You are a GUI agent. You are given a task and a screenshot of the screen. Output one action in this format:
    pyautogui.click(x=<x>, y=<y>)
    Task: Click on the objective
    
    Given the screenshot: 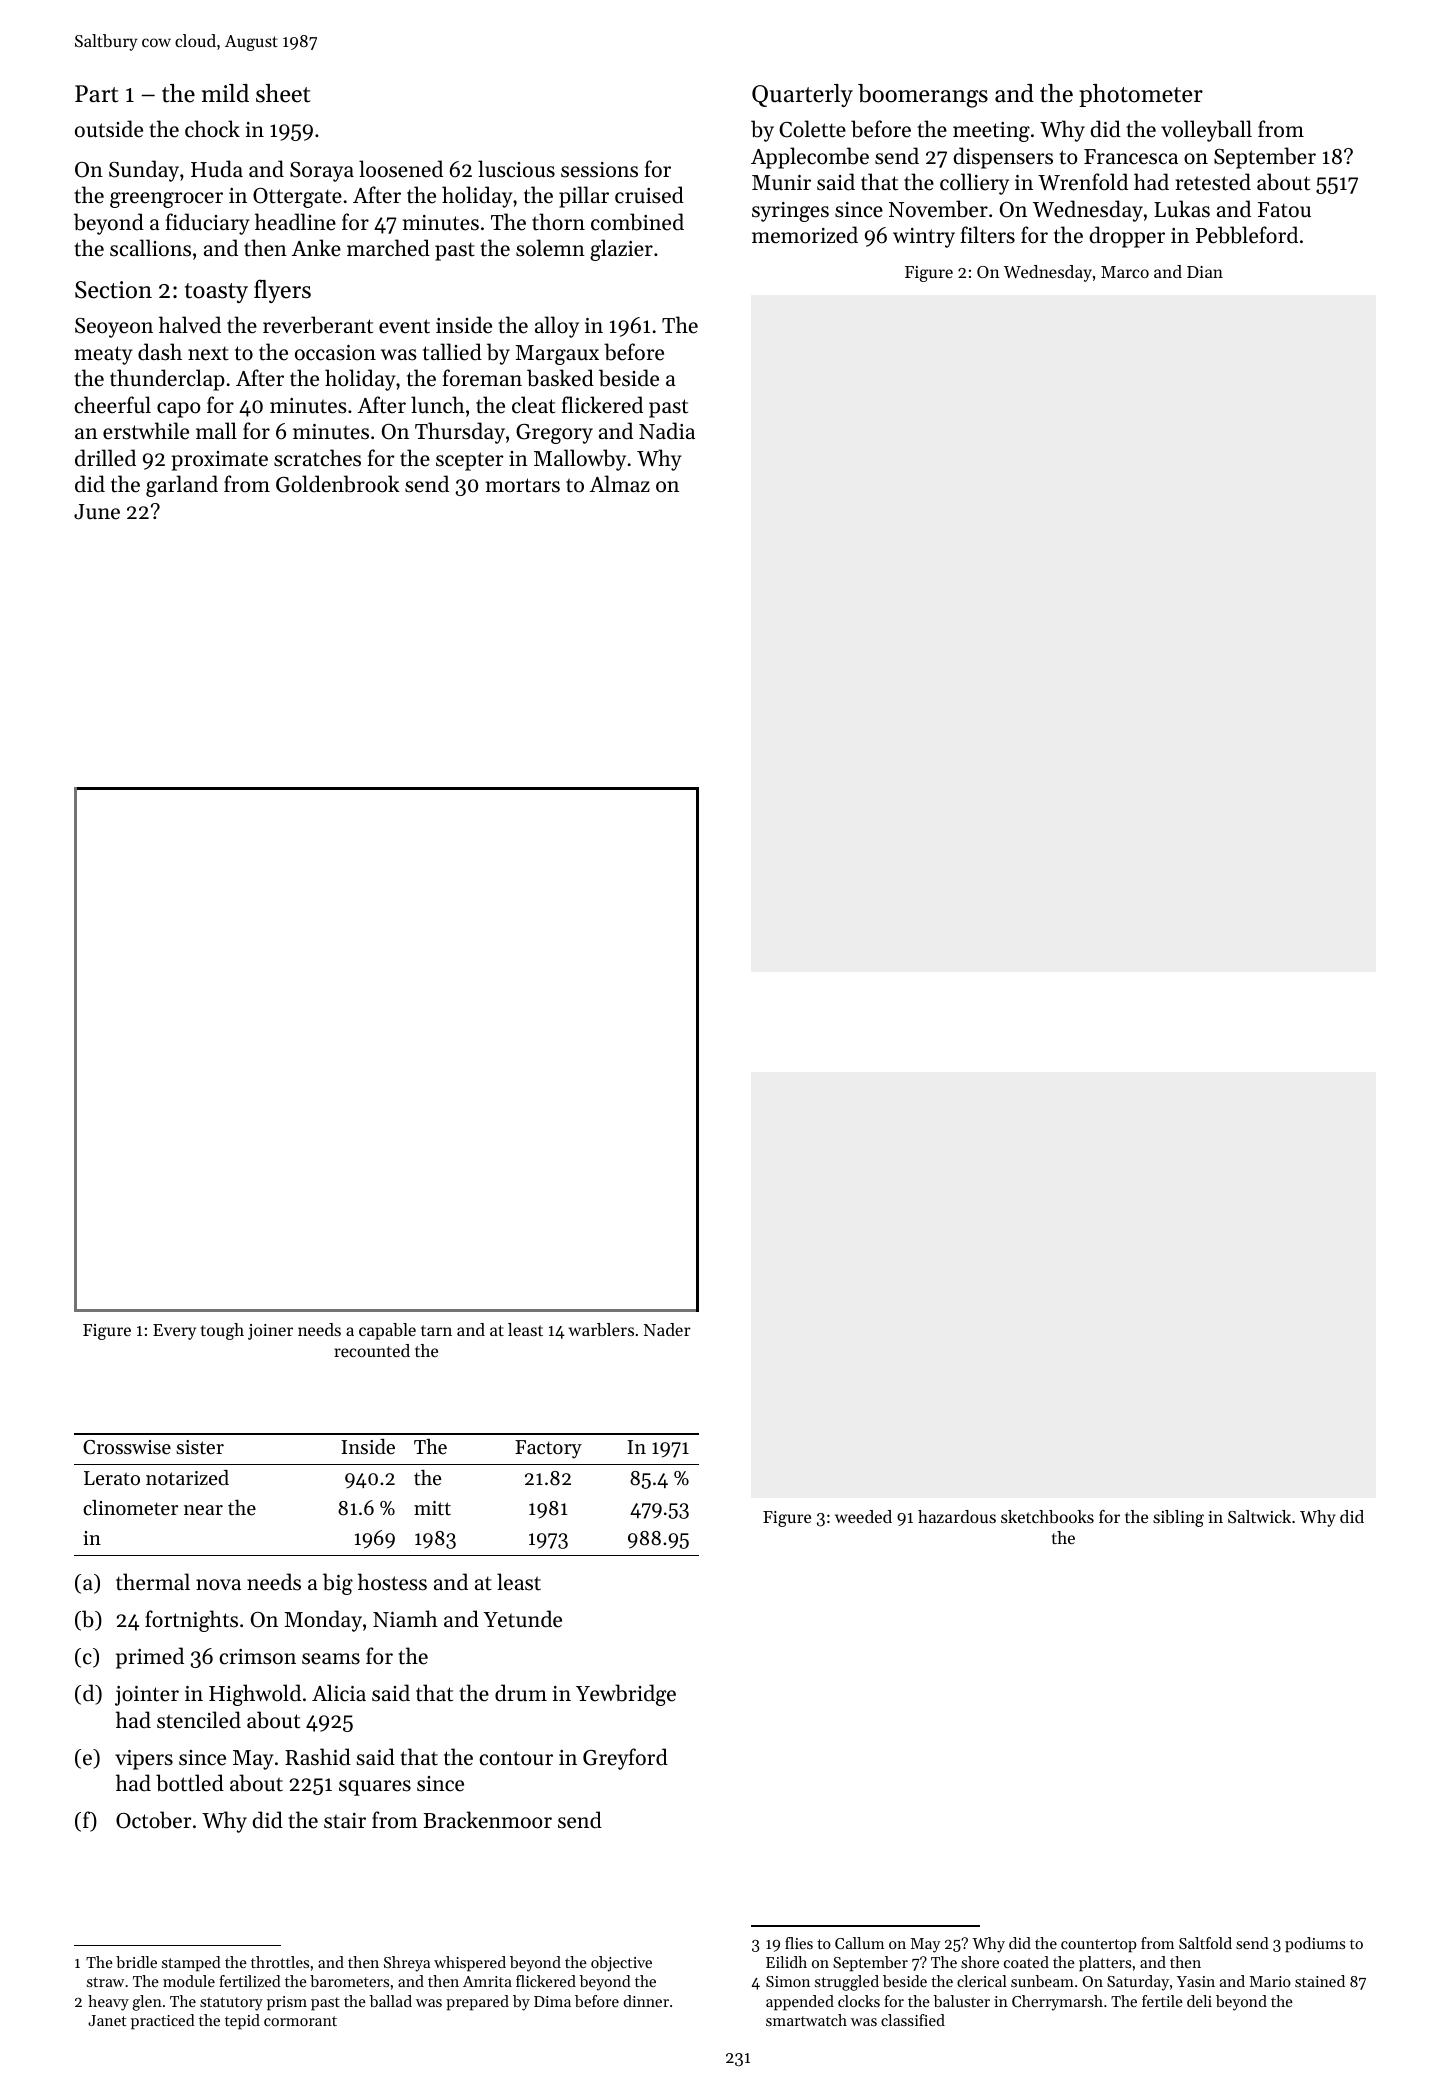 What is the action you would take?
    pyautogui.click(x=621, y=1964)
